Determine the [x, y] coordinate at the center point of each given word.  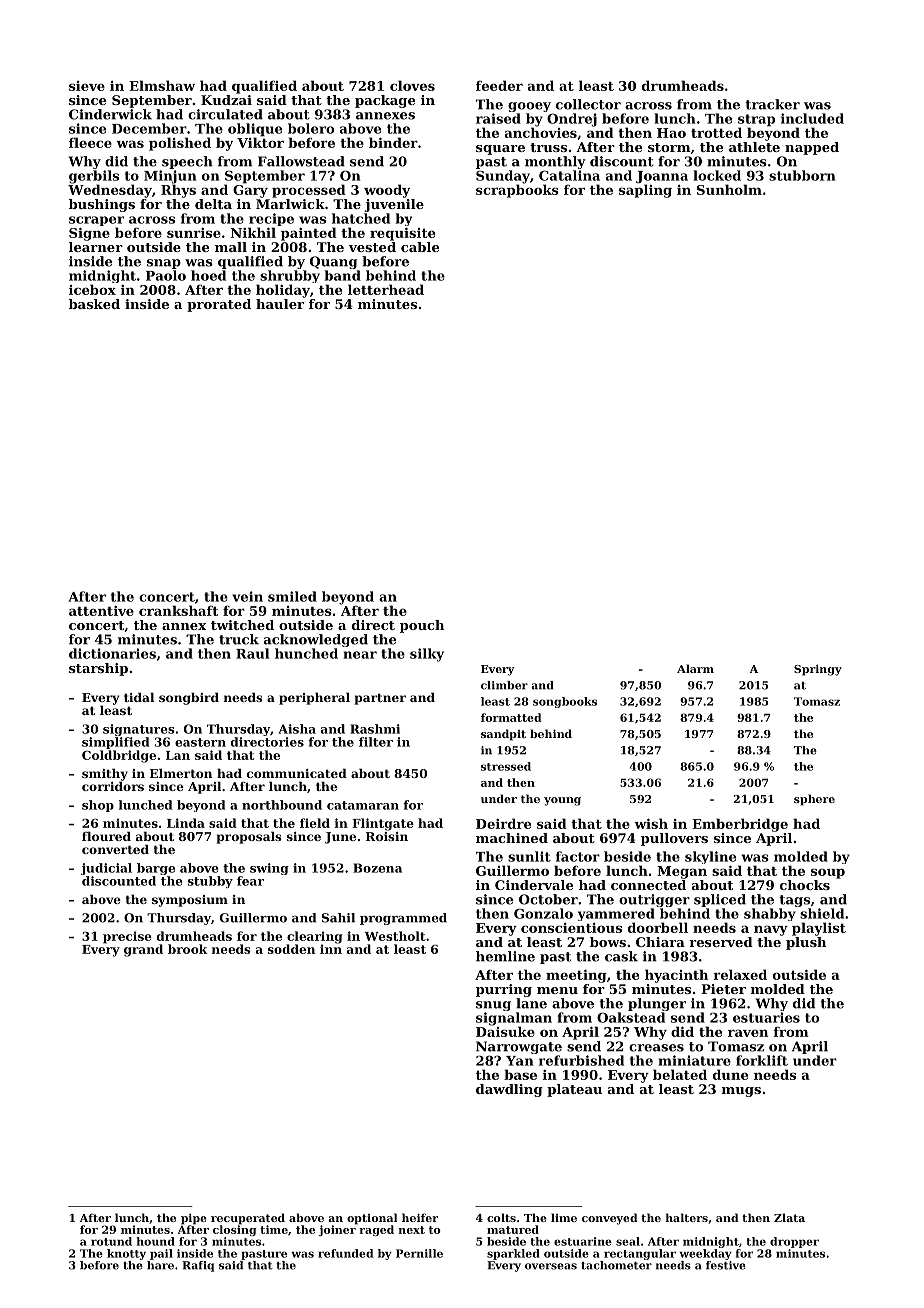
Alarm [695, 668]
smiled [292, 596]
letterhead [386, 289]
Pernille [419, 1253]
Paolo [166, 275]
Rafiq [198, 1266]
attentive [101, 611]
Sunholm [729, 189]
